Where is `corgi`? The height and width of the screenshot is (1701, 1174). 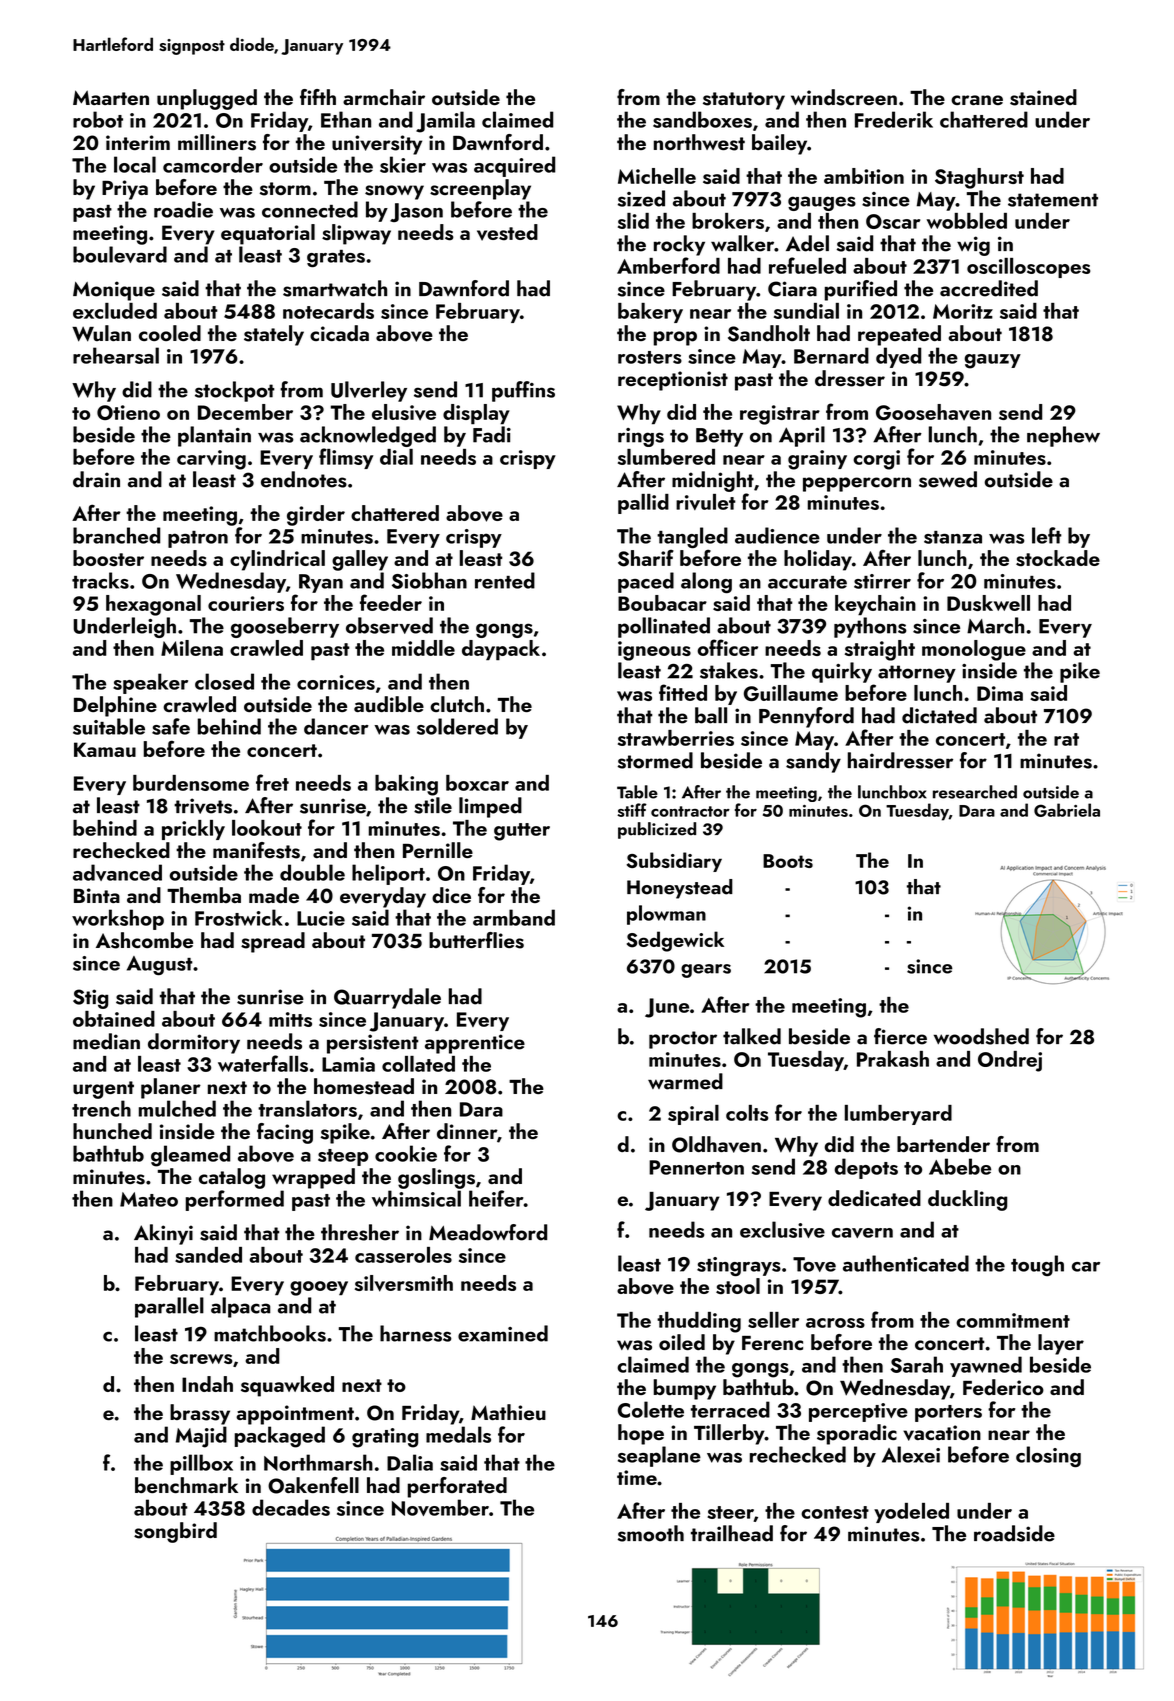 corgi is located at coordinates (876, 460).
